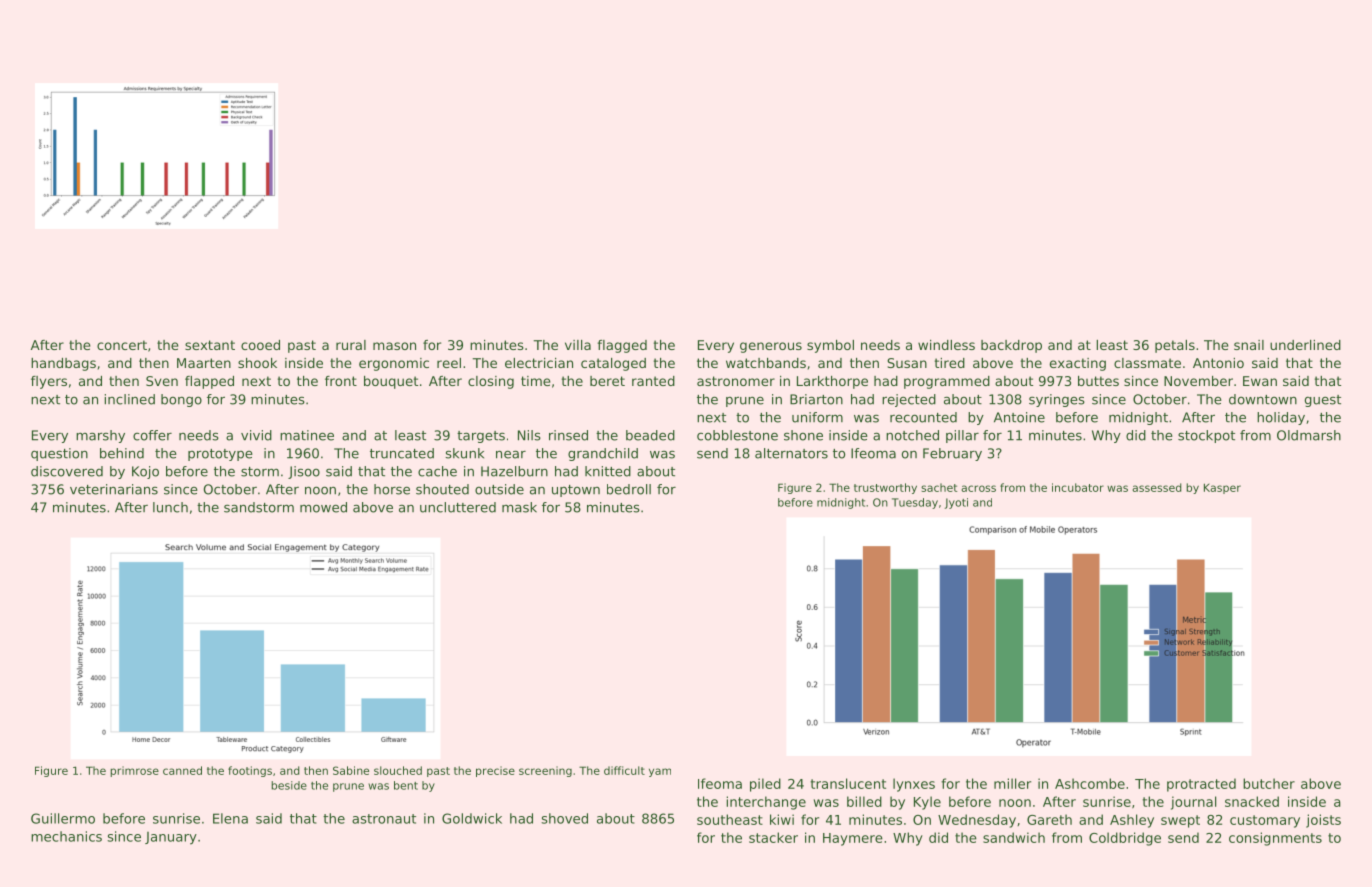 The image size is (1372, 887). What do you see at coordinates (1201, 785) in the screenshot?
I see `protracted` at bounding box center [1201, 785].
